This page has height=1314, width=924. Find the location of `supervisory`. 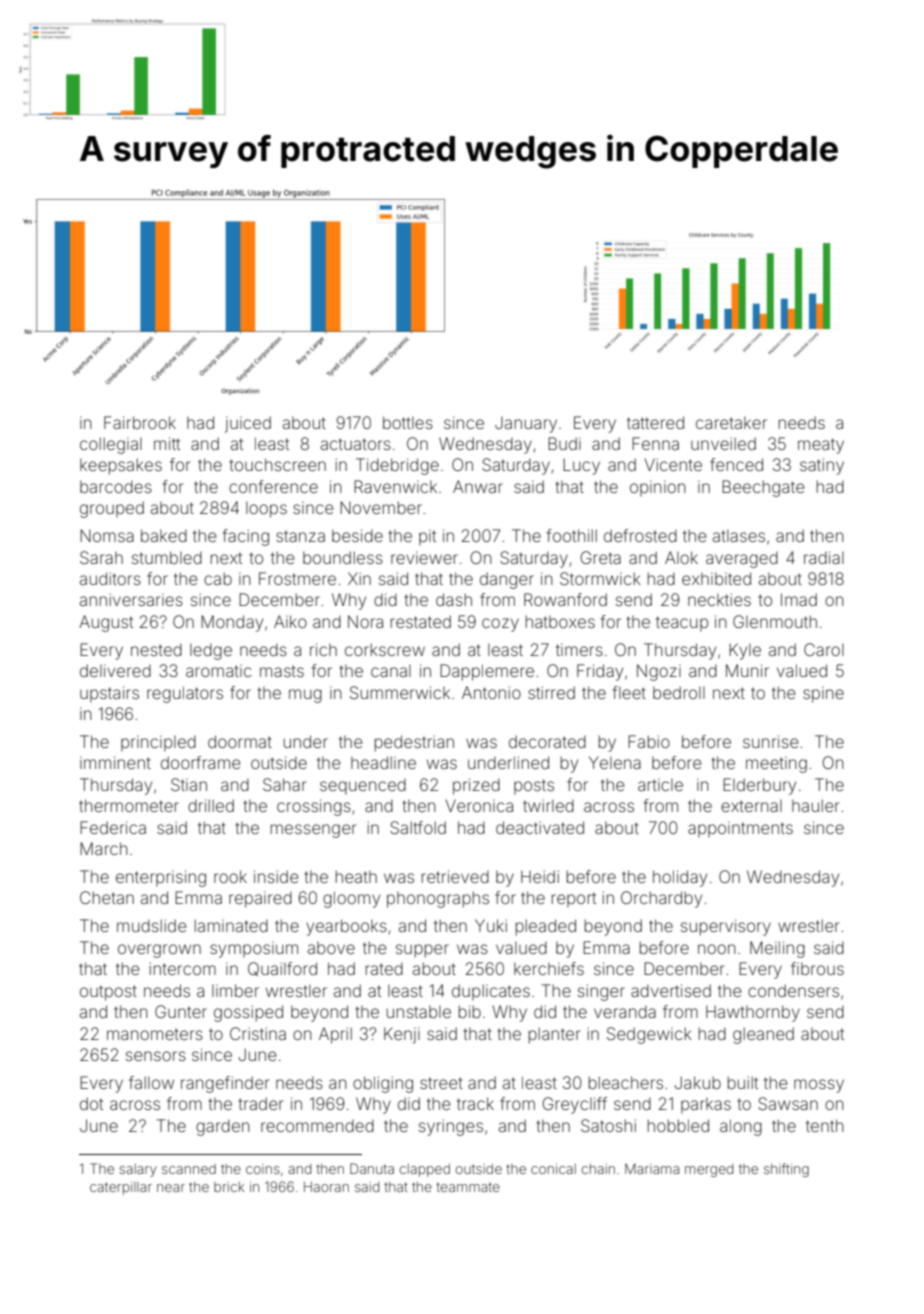

supervisory is located at coordinates (726, 927).
